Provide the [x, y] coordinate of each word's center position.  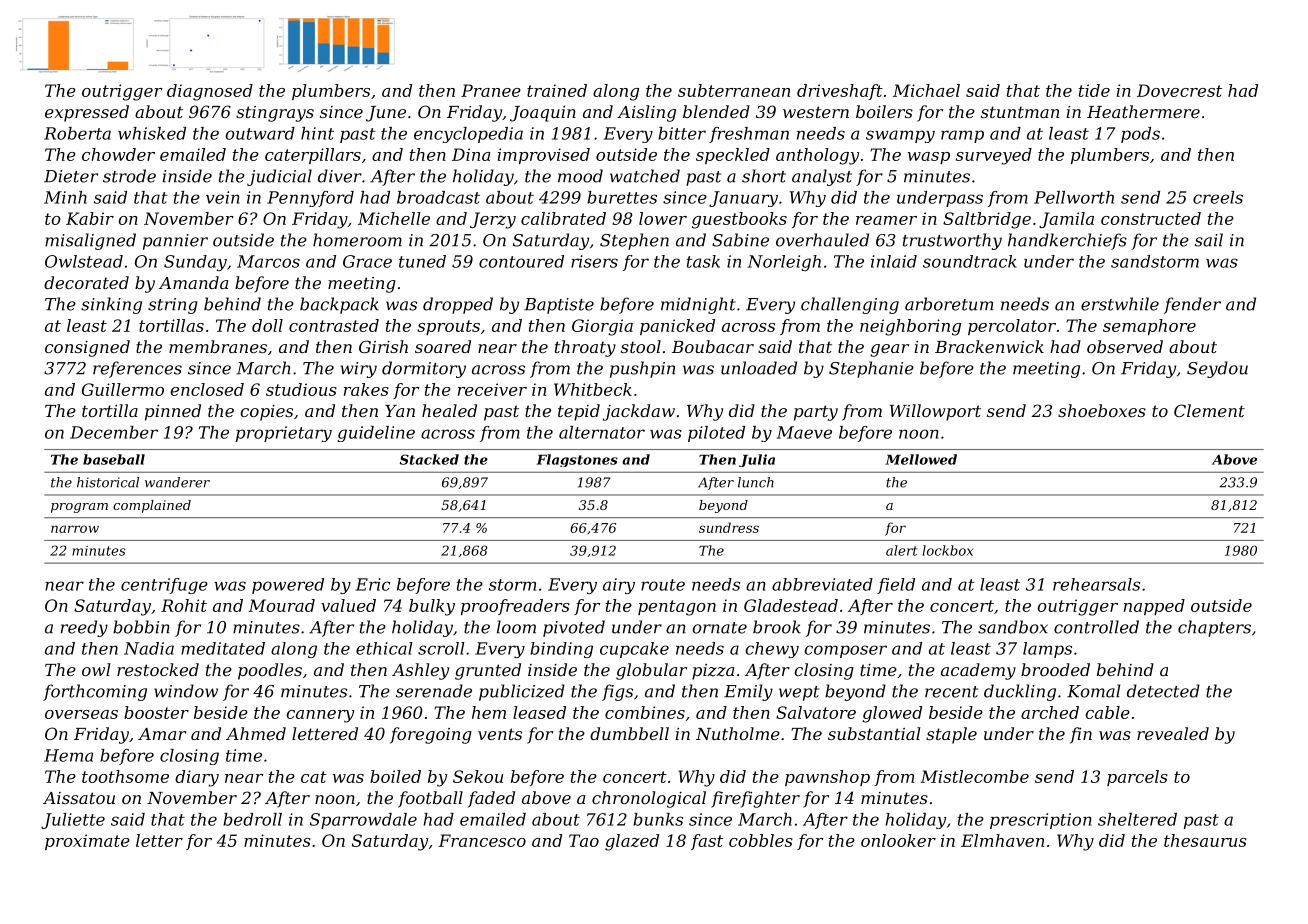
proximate [87, 842]
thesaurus [1205, 840]
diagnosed [210, 92]
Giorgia [602, 327]
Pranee [491, 90]
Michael [926, 90]
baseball [114, 459]
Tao [584, 840]
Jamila [1066, 220]
